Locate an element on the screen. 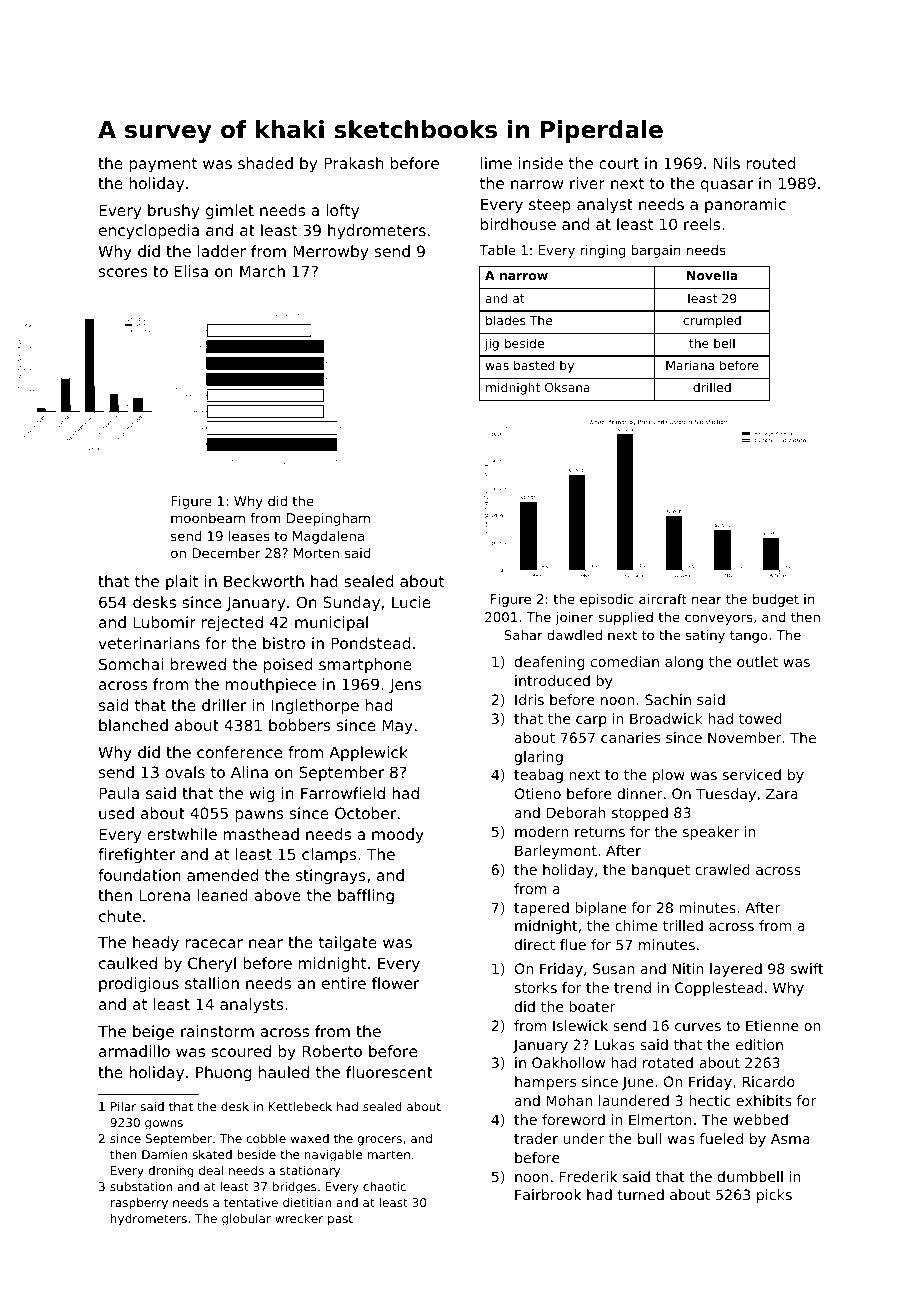 This screenshot has width=924, height=1308. blanched is located at coordinates (133, 725).
